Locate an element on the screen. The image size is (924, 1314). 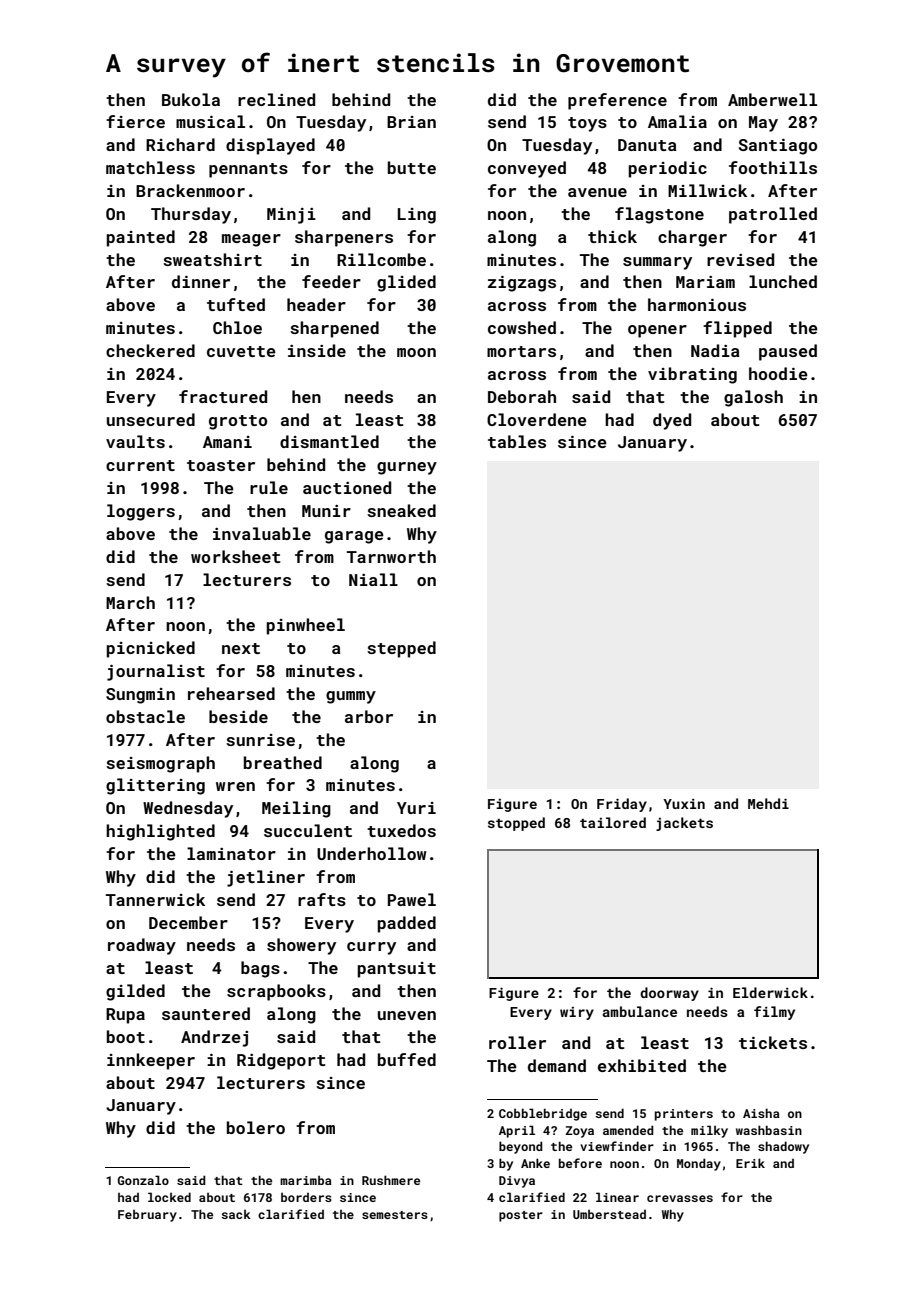
cuvette is located at coordinates (241, 351).
